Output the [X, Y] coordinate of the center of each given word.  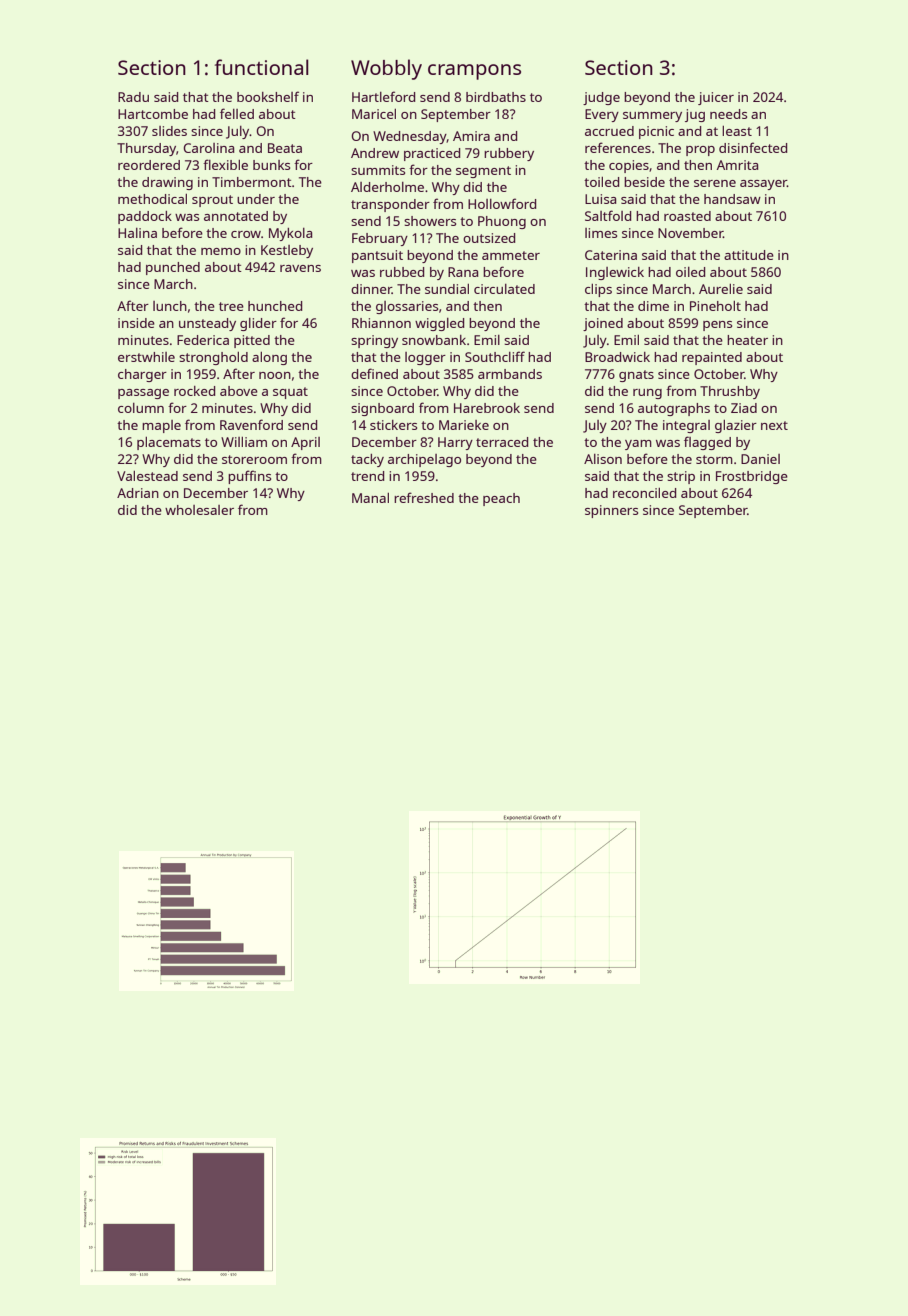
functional [262, 67]
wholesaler [199, 510]
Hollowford [502, 203]
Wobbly [386, 69]
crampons [474, 72]
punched [173, 268]
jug [695, 115]
